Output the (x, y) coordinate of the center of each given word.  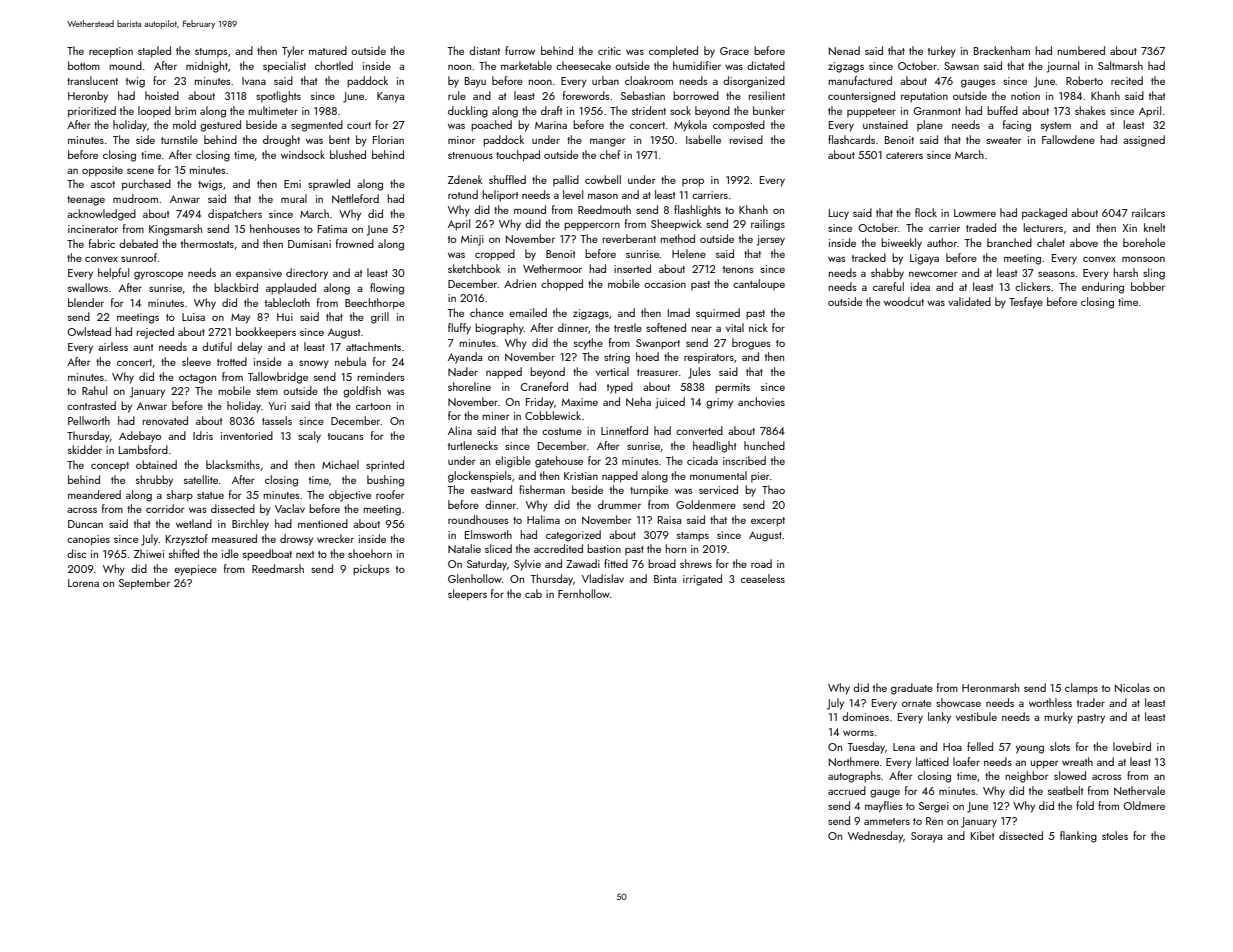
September (144, 584)
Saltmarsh (1120, 65)
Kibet (982, 835)
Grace (734, 51)
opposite (102, 171)
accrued (847, 790)
